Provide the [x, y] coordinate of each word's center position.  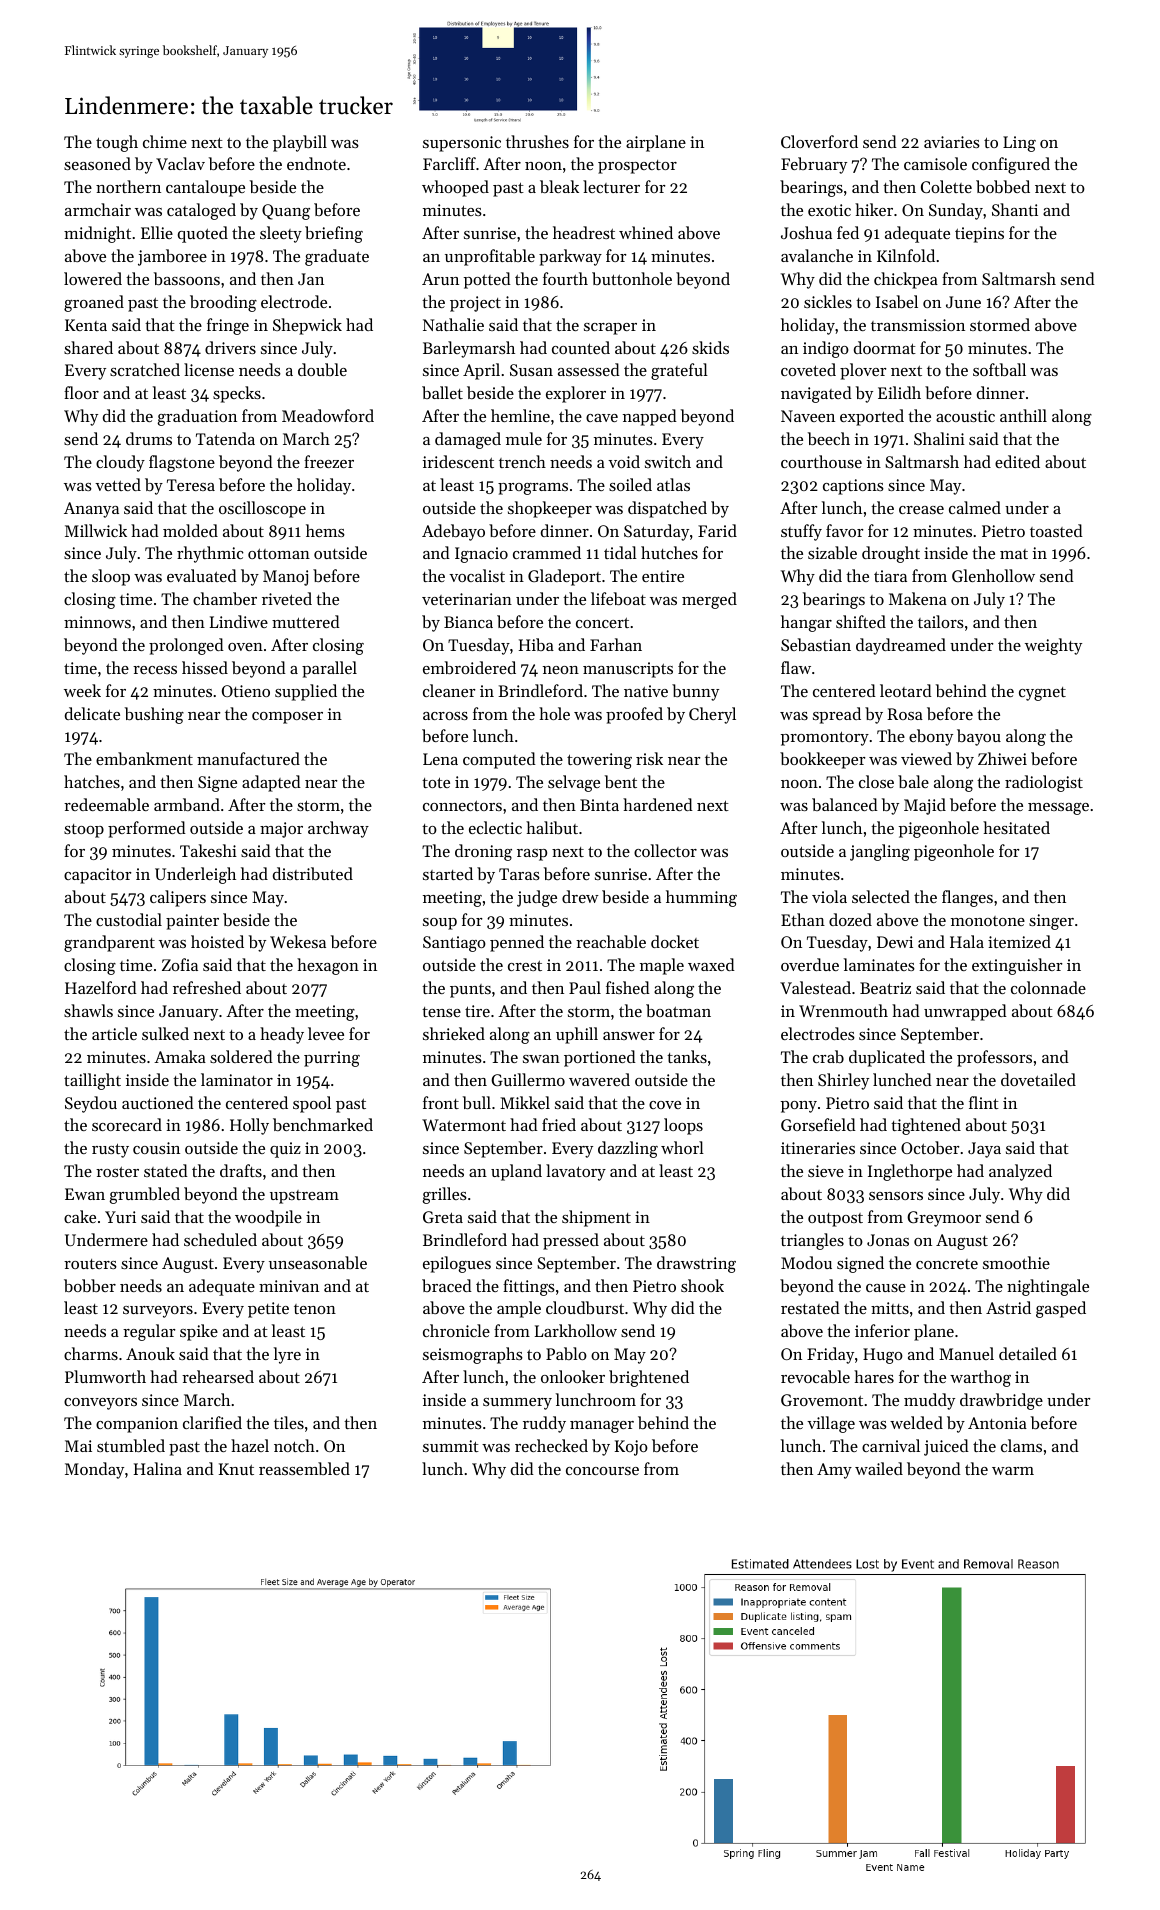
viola [829, 896]
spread [837, 715]
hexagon [328, 966]
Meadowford [328, 415]
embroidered [469, 667]
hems [325, 530]
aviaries [952, 142]
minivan [289, 1286]
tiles [289, 1422]
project [475, 304]
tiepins [979, 235]
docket [675, 941]
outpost [835, 1220]
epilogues [457, 1264]
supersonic [462, 144]
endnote [316, 163]
